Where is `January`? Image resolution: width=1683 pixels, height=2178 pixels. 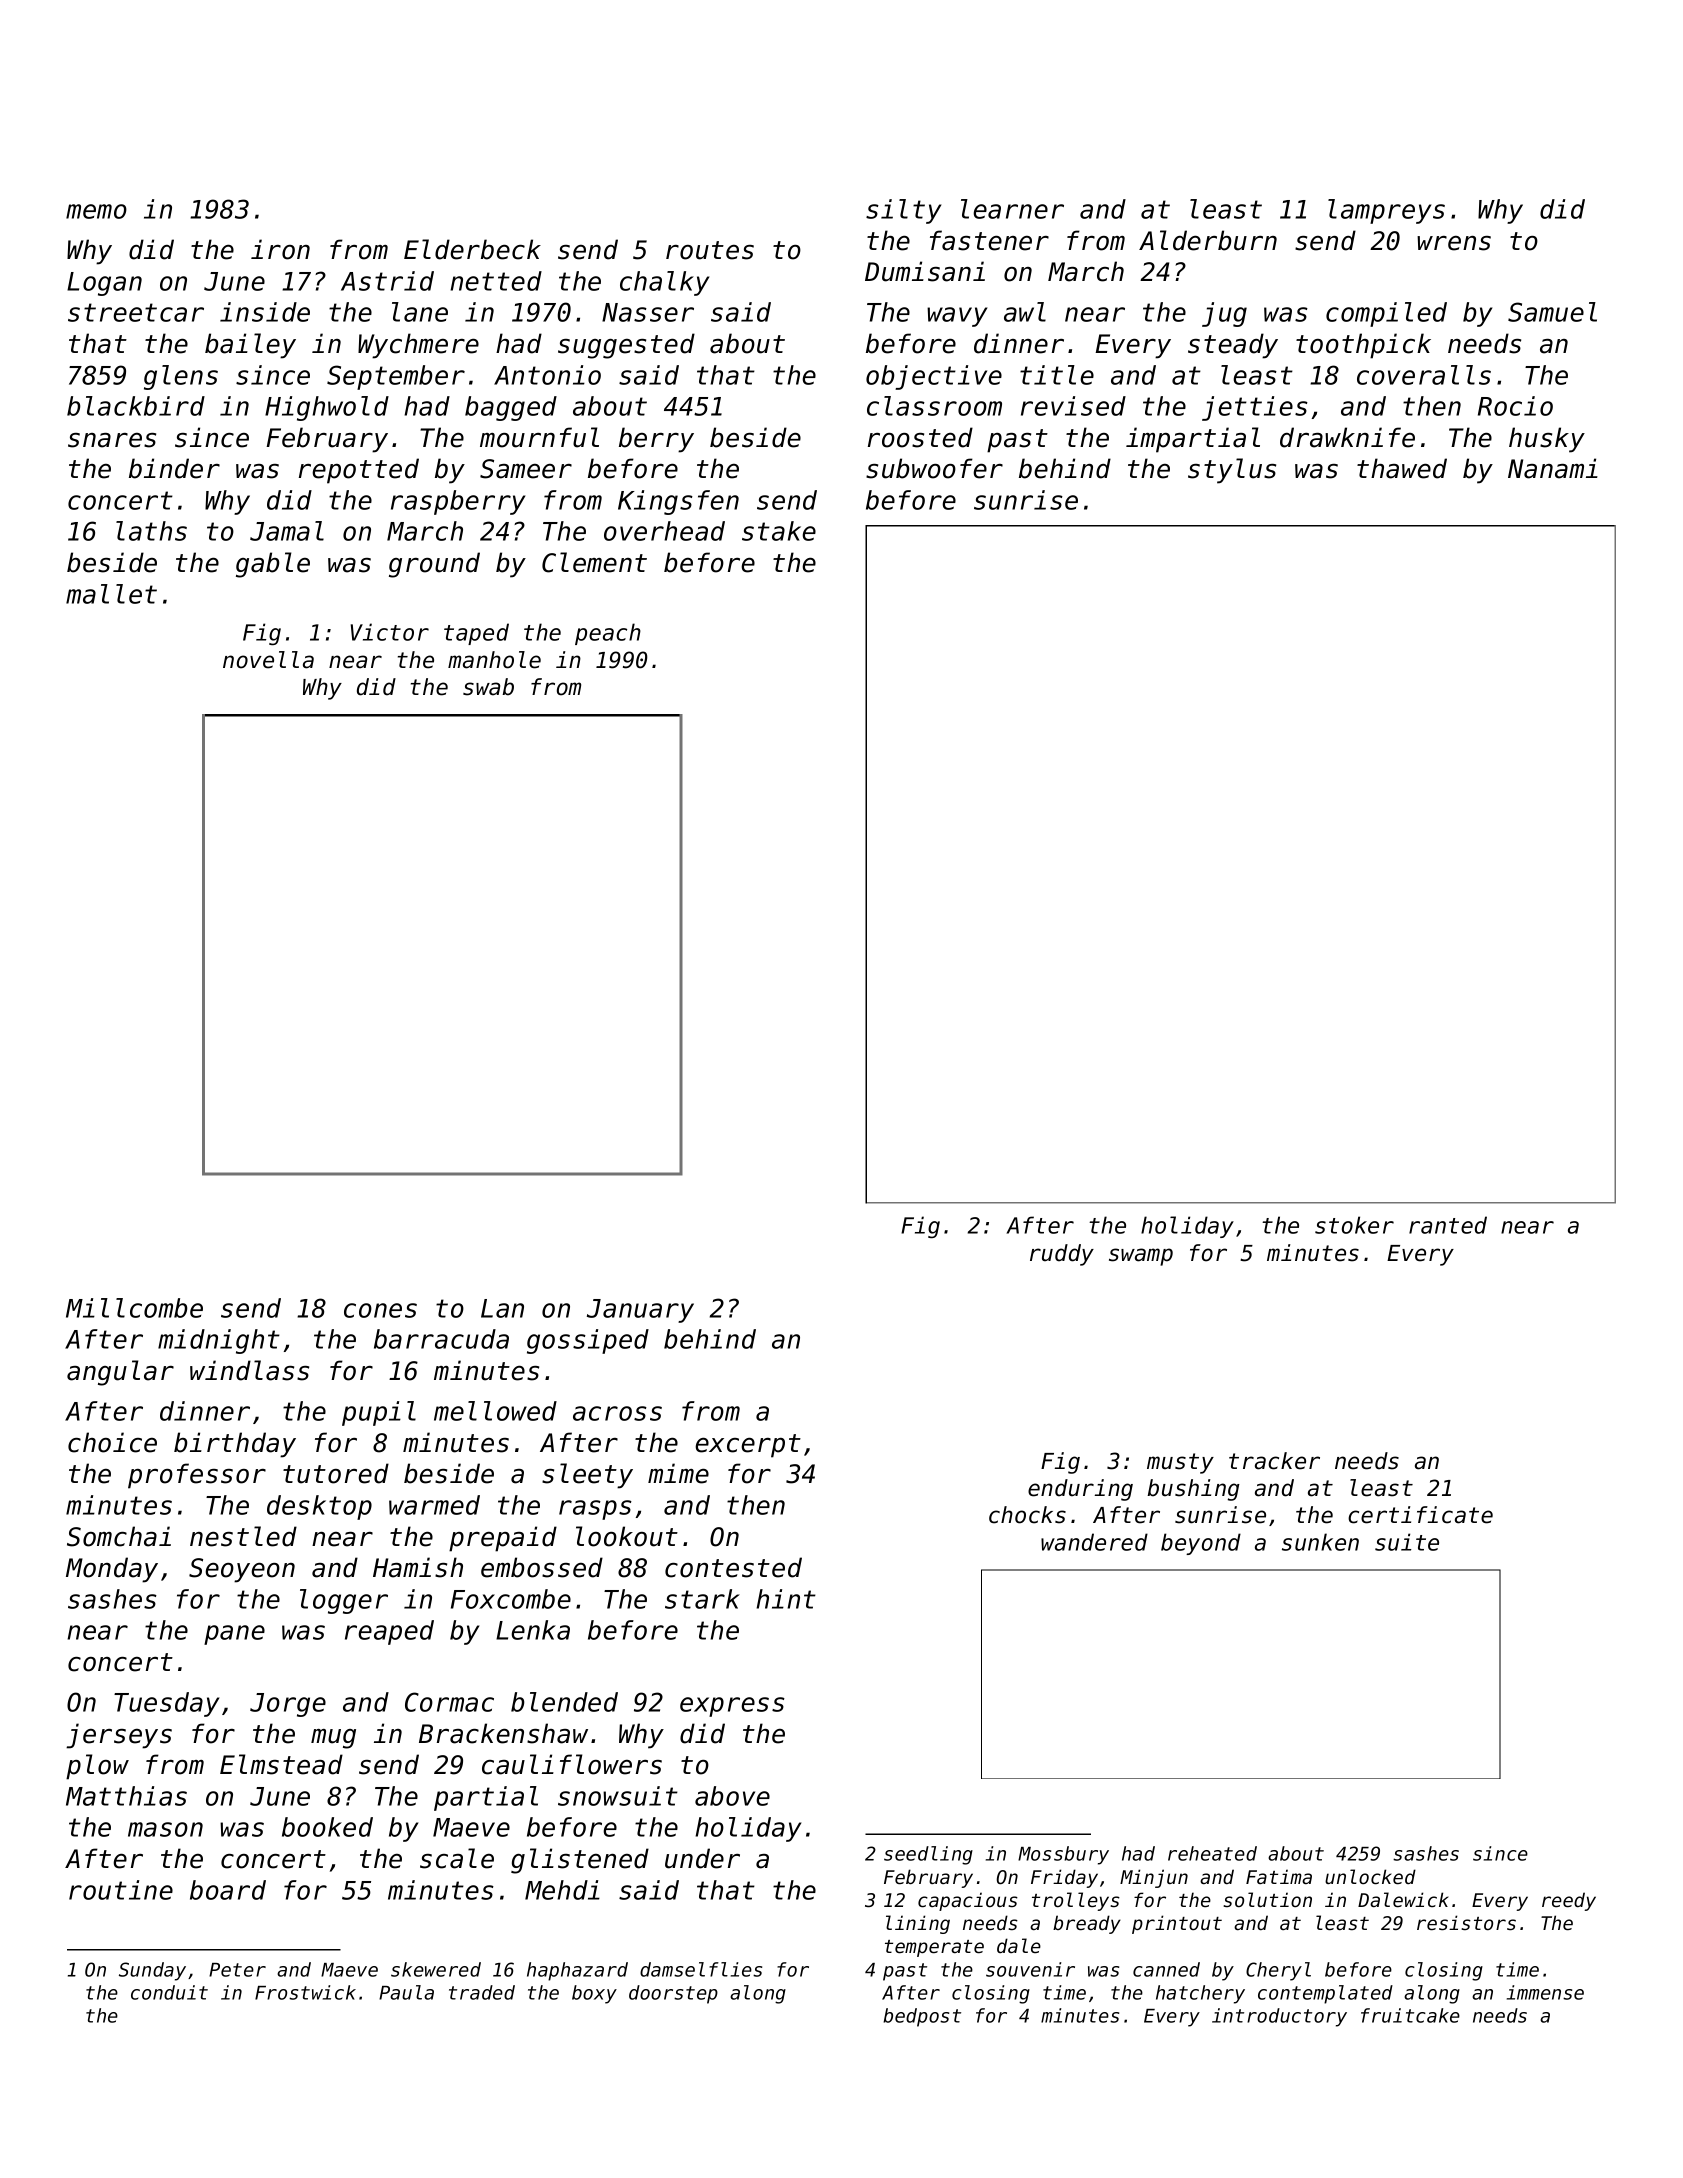 January is located at coordinates (640, 1311).
